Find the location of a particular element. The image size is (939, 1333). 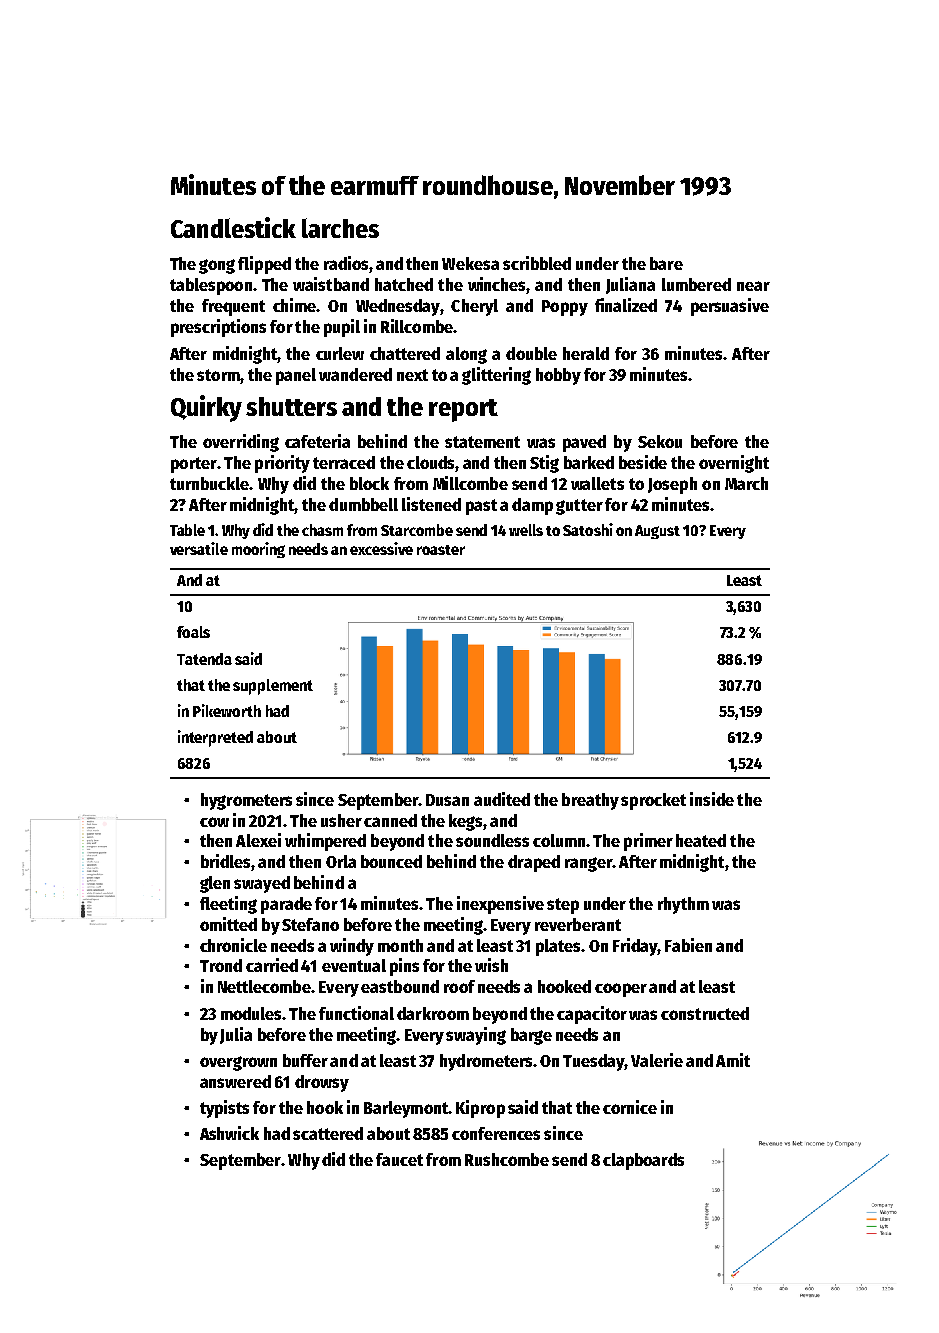

priority is located at coordinates (282, 464).
